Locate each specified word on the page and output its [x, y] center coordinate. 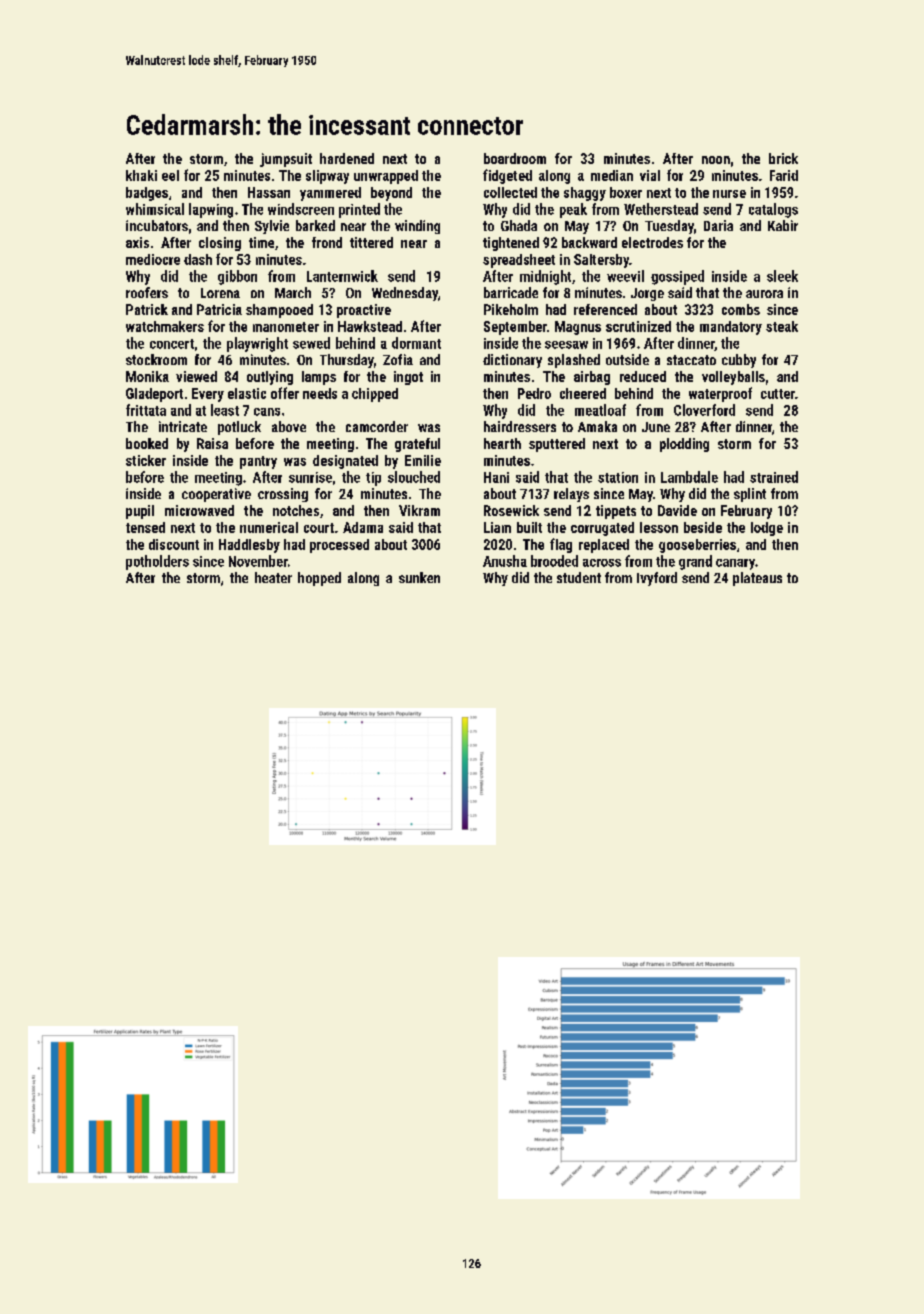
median [612, 175]
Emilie [423, 460]
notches [296, 510]
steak [782, 326]
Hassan [269, 192]
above [289, 426]
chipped [375, 395]
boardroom [515, 158]
